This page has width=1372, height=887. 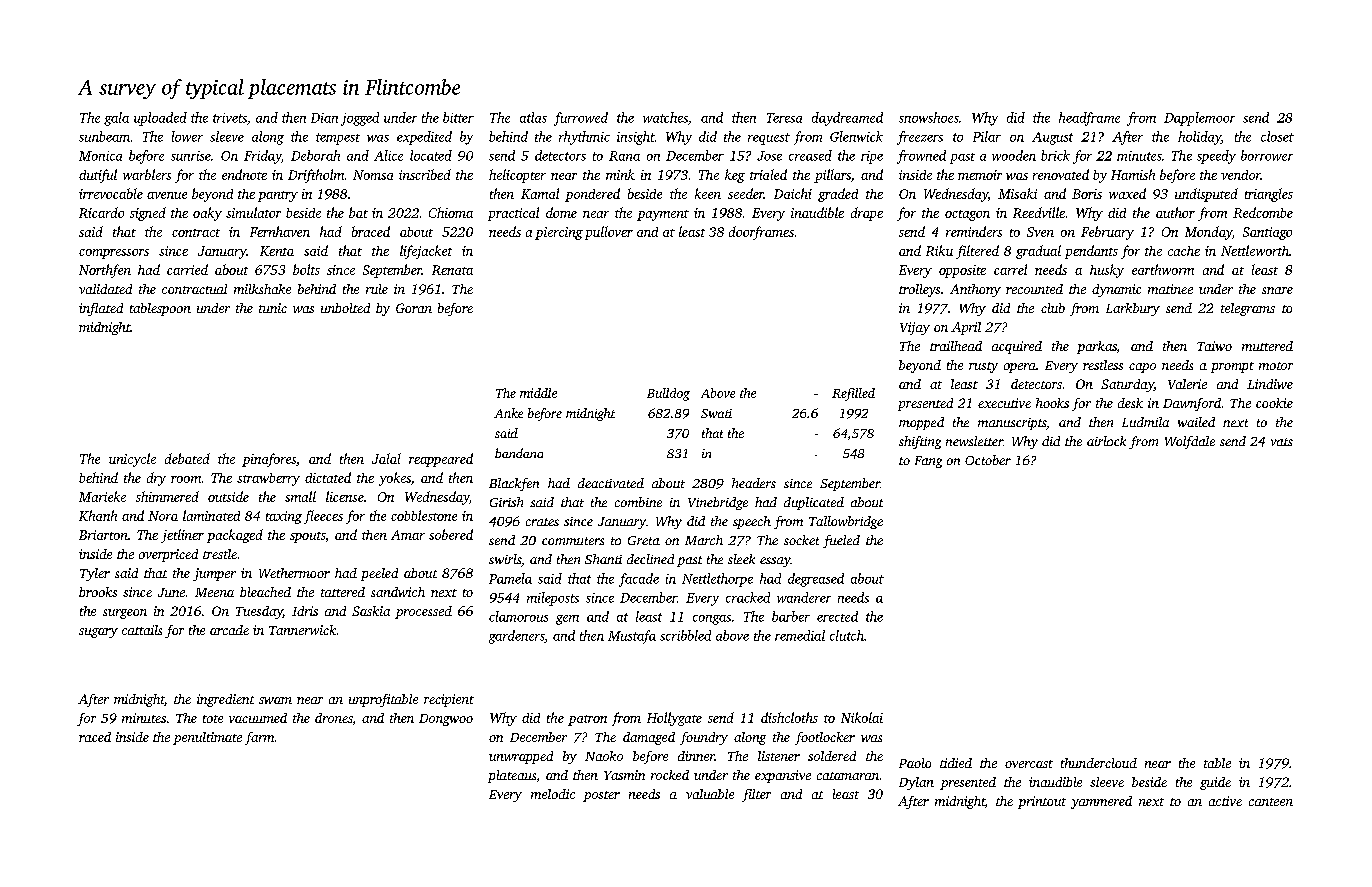 I want to click on pillars, so click(x=832, y=176).
